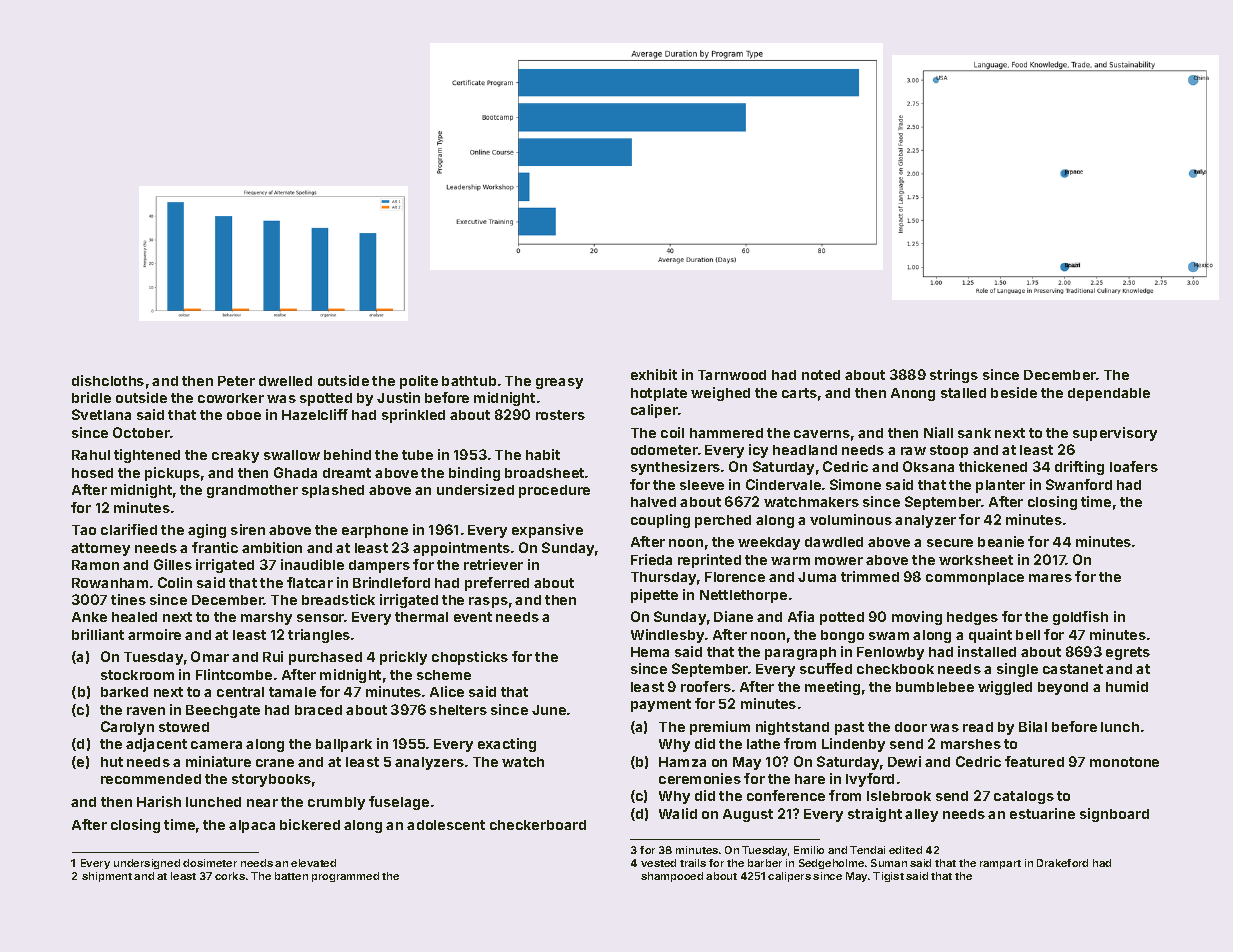  I want to click on strings, so click(954, 376).
